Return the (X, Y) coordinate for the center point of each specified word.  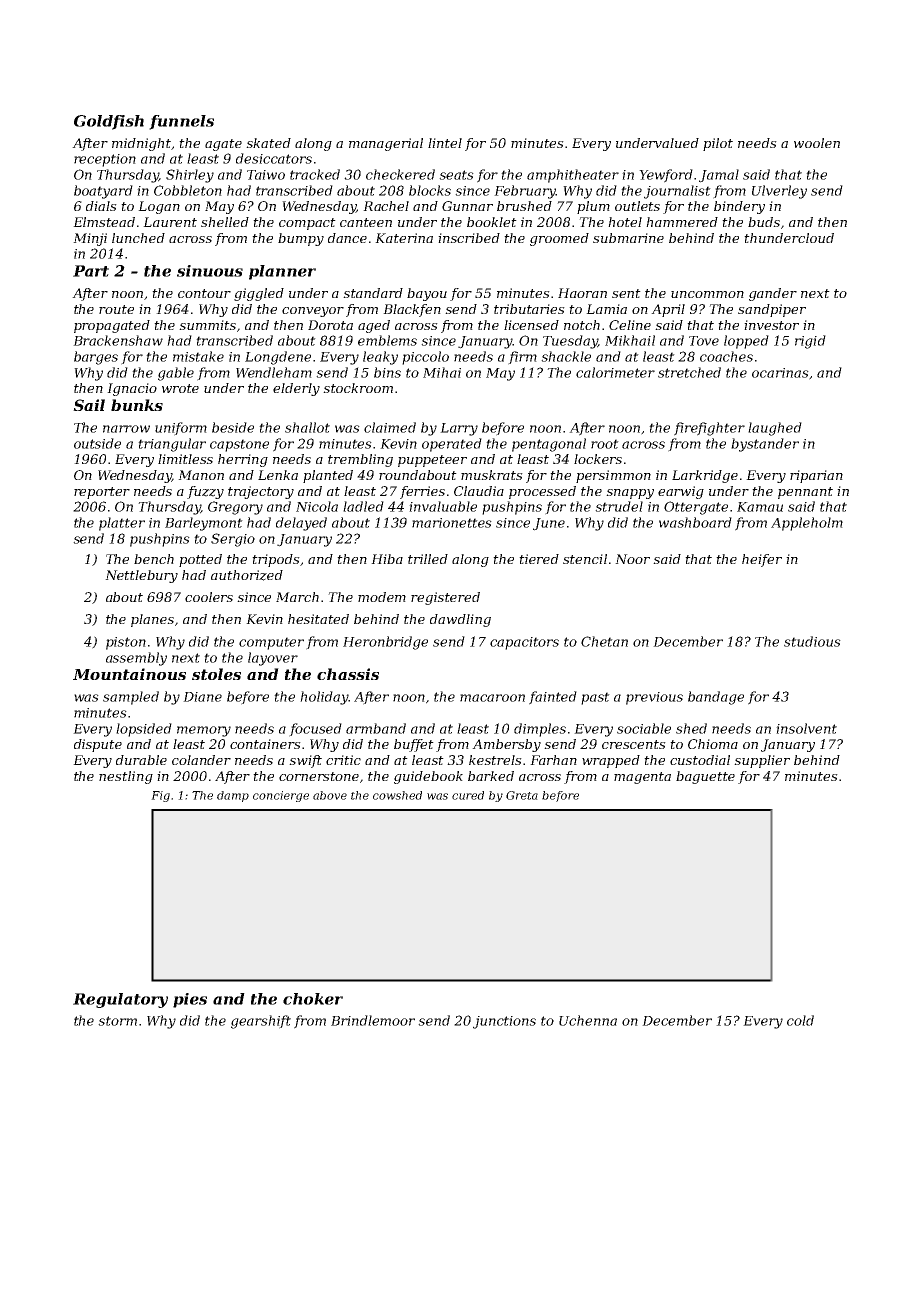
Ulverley (779, 192)
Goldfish (109, 122)
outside (97, 443)
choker (313, 999)
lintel (445, 143)
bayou (427, 294)
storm (117, 1021)
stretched (689, 372)
